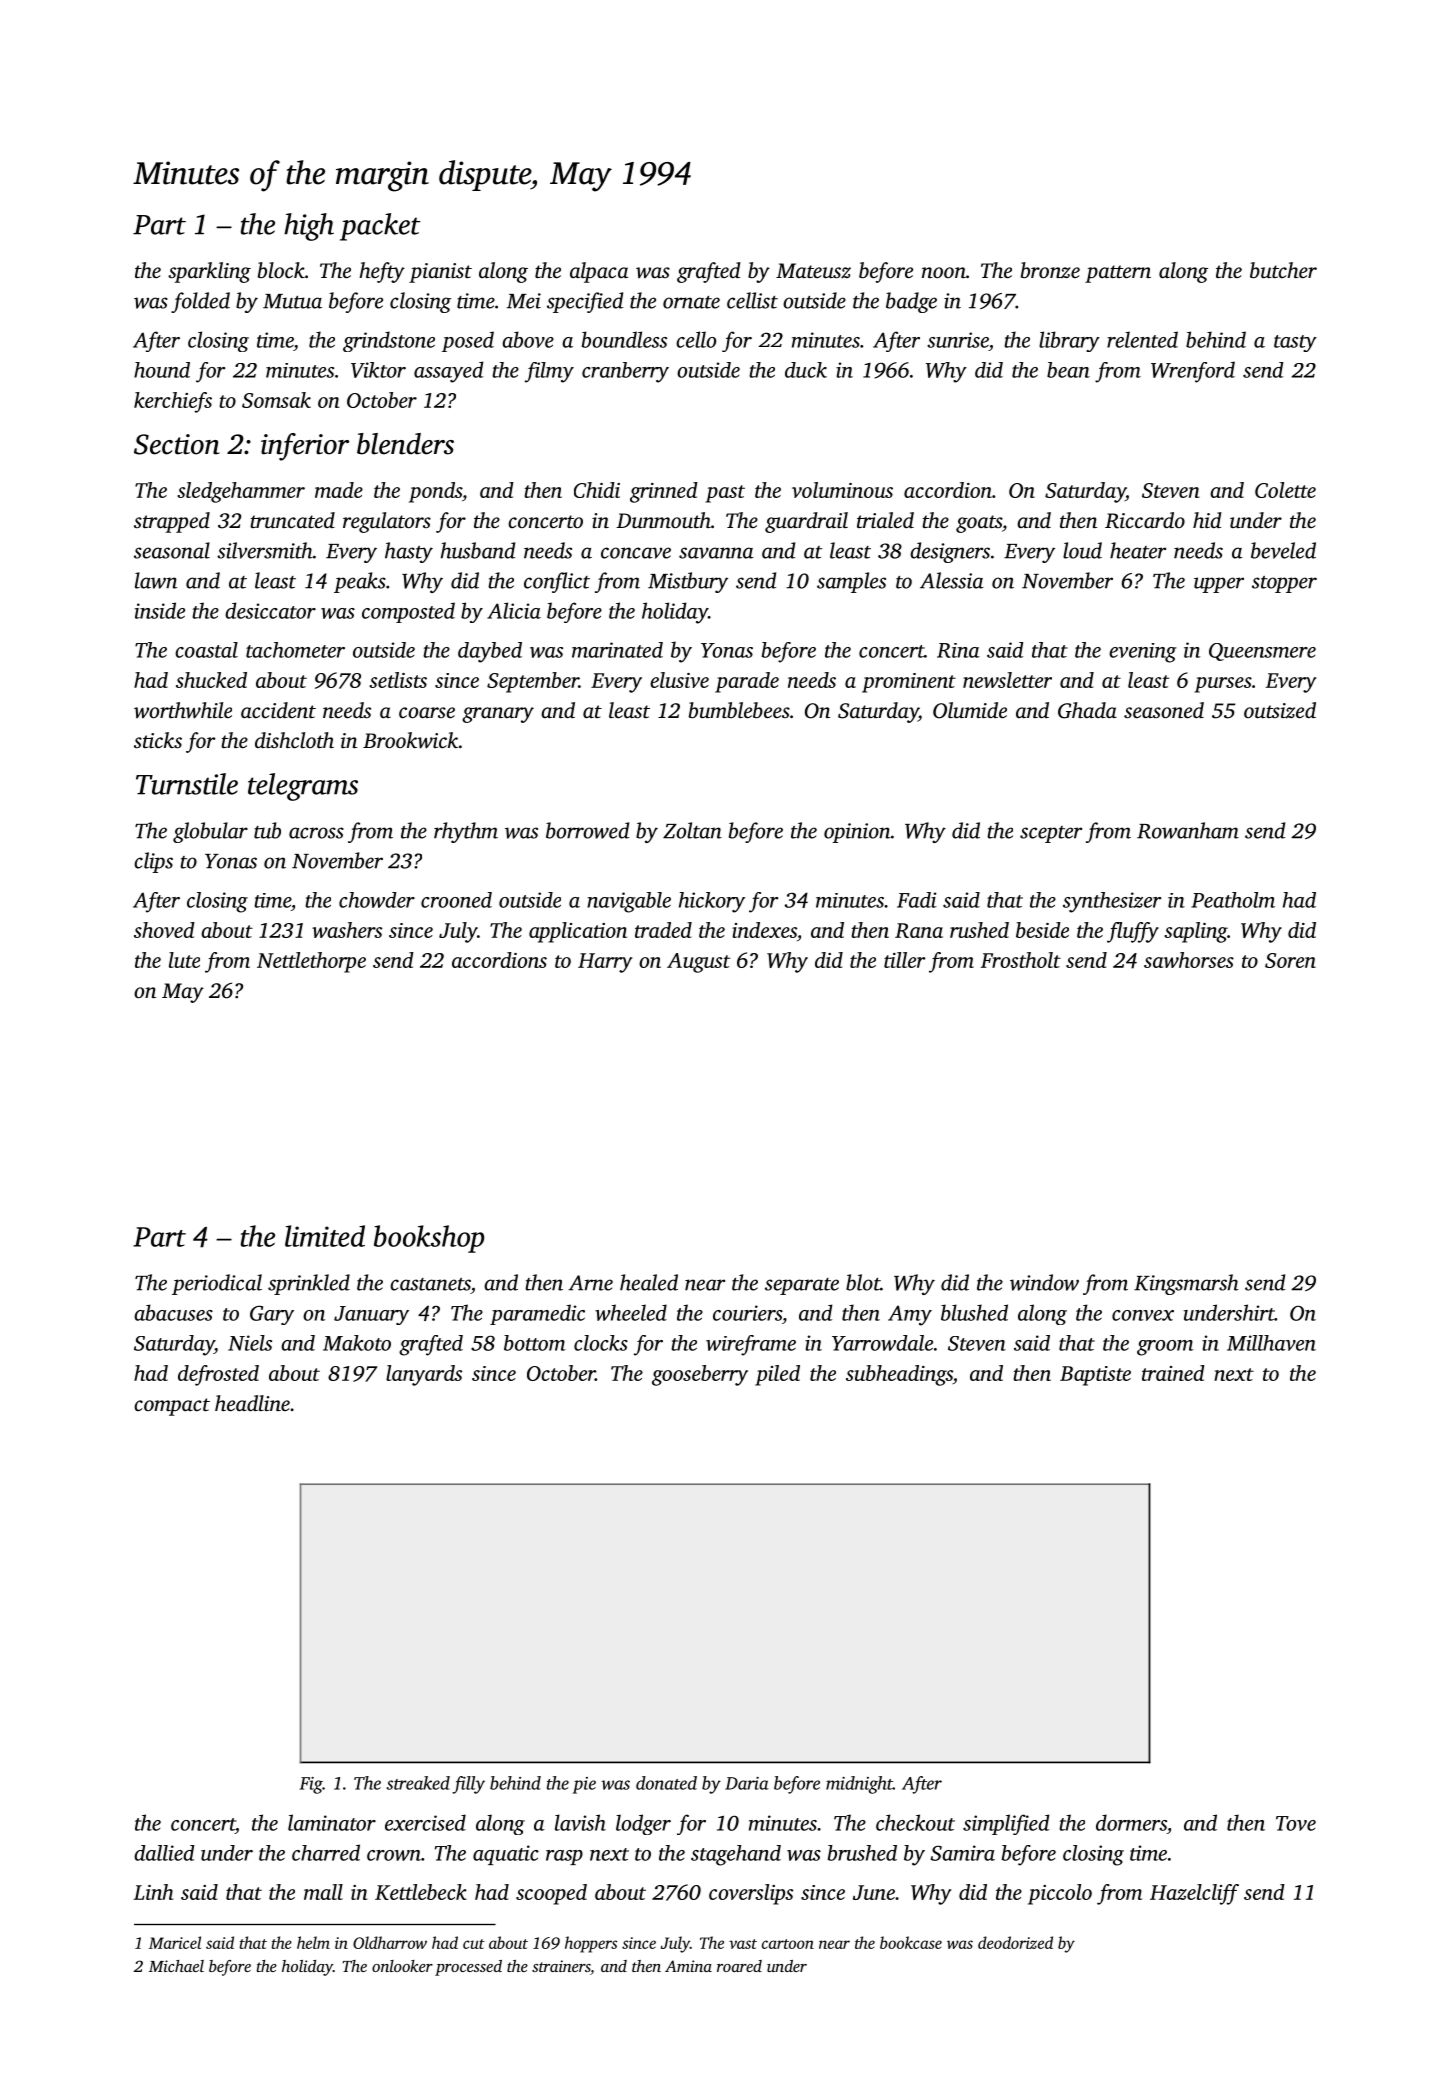 The image size is (1450, 2100). Describe the element at coordinates (777, 1375) in the page. I see `piled` at that location.
